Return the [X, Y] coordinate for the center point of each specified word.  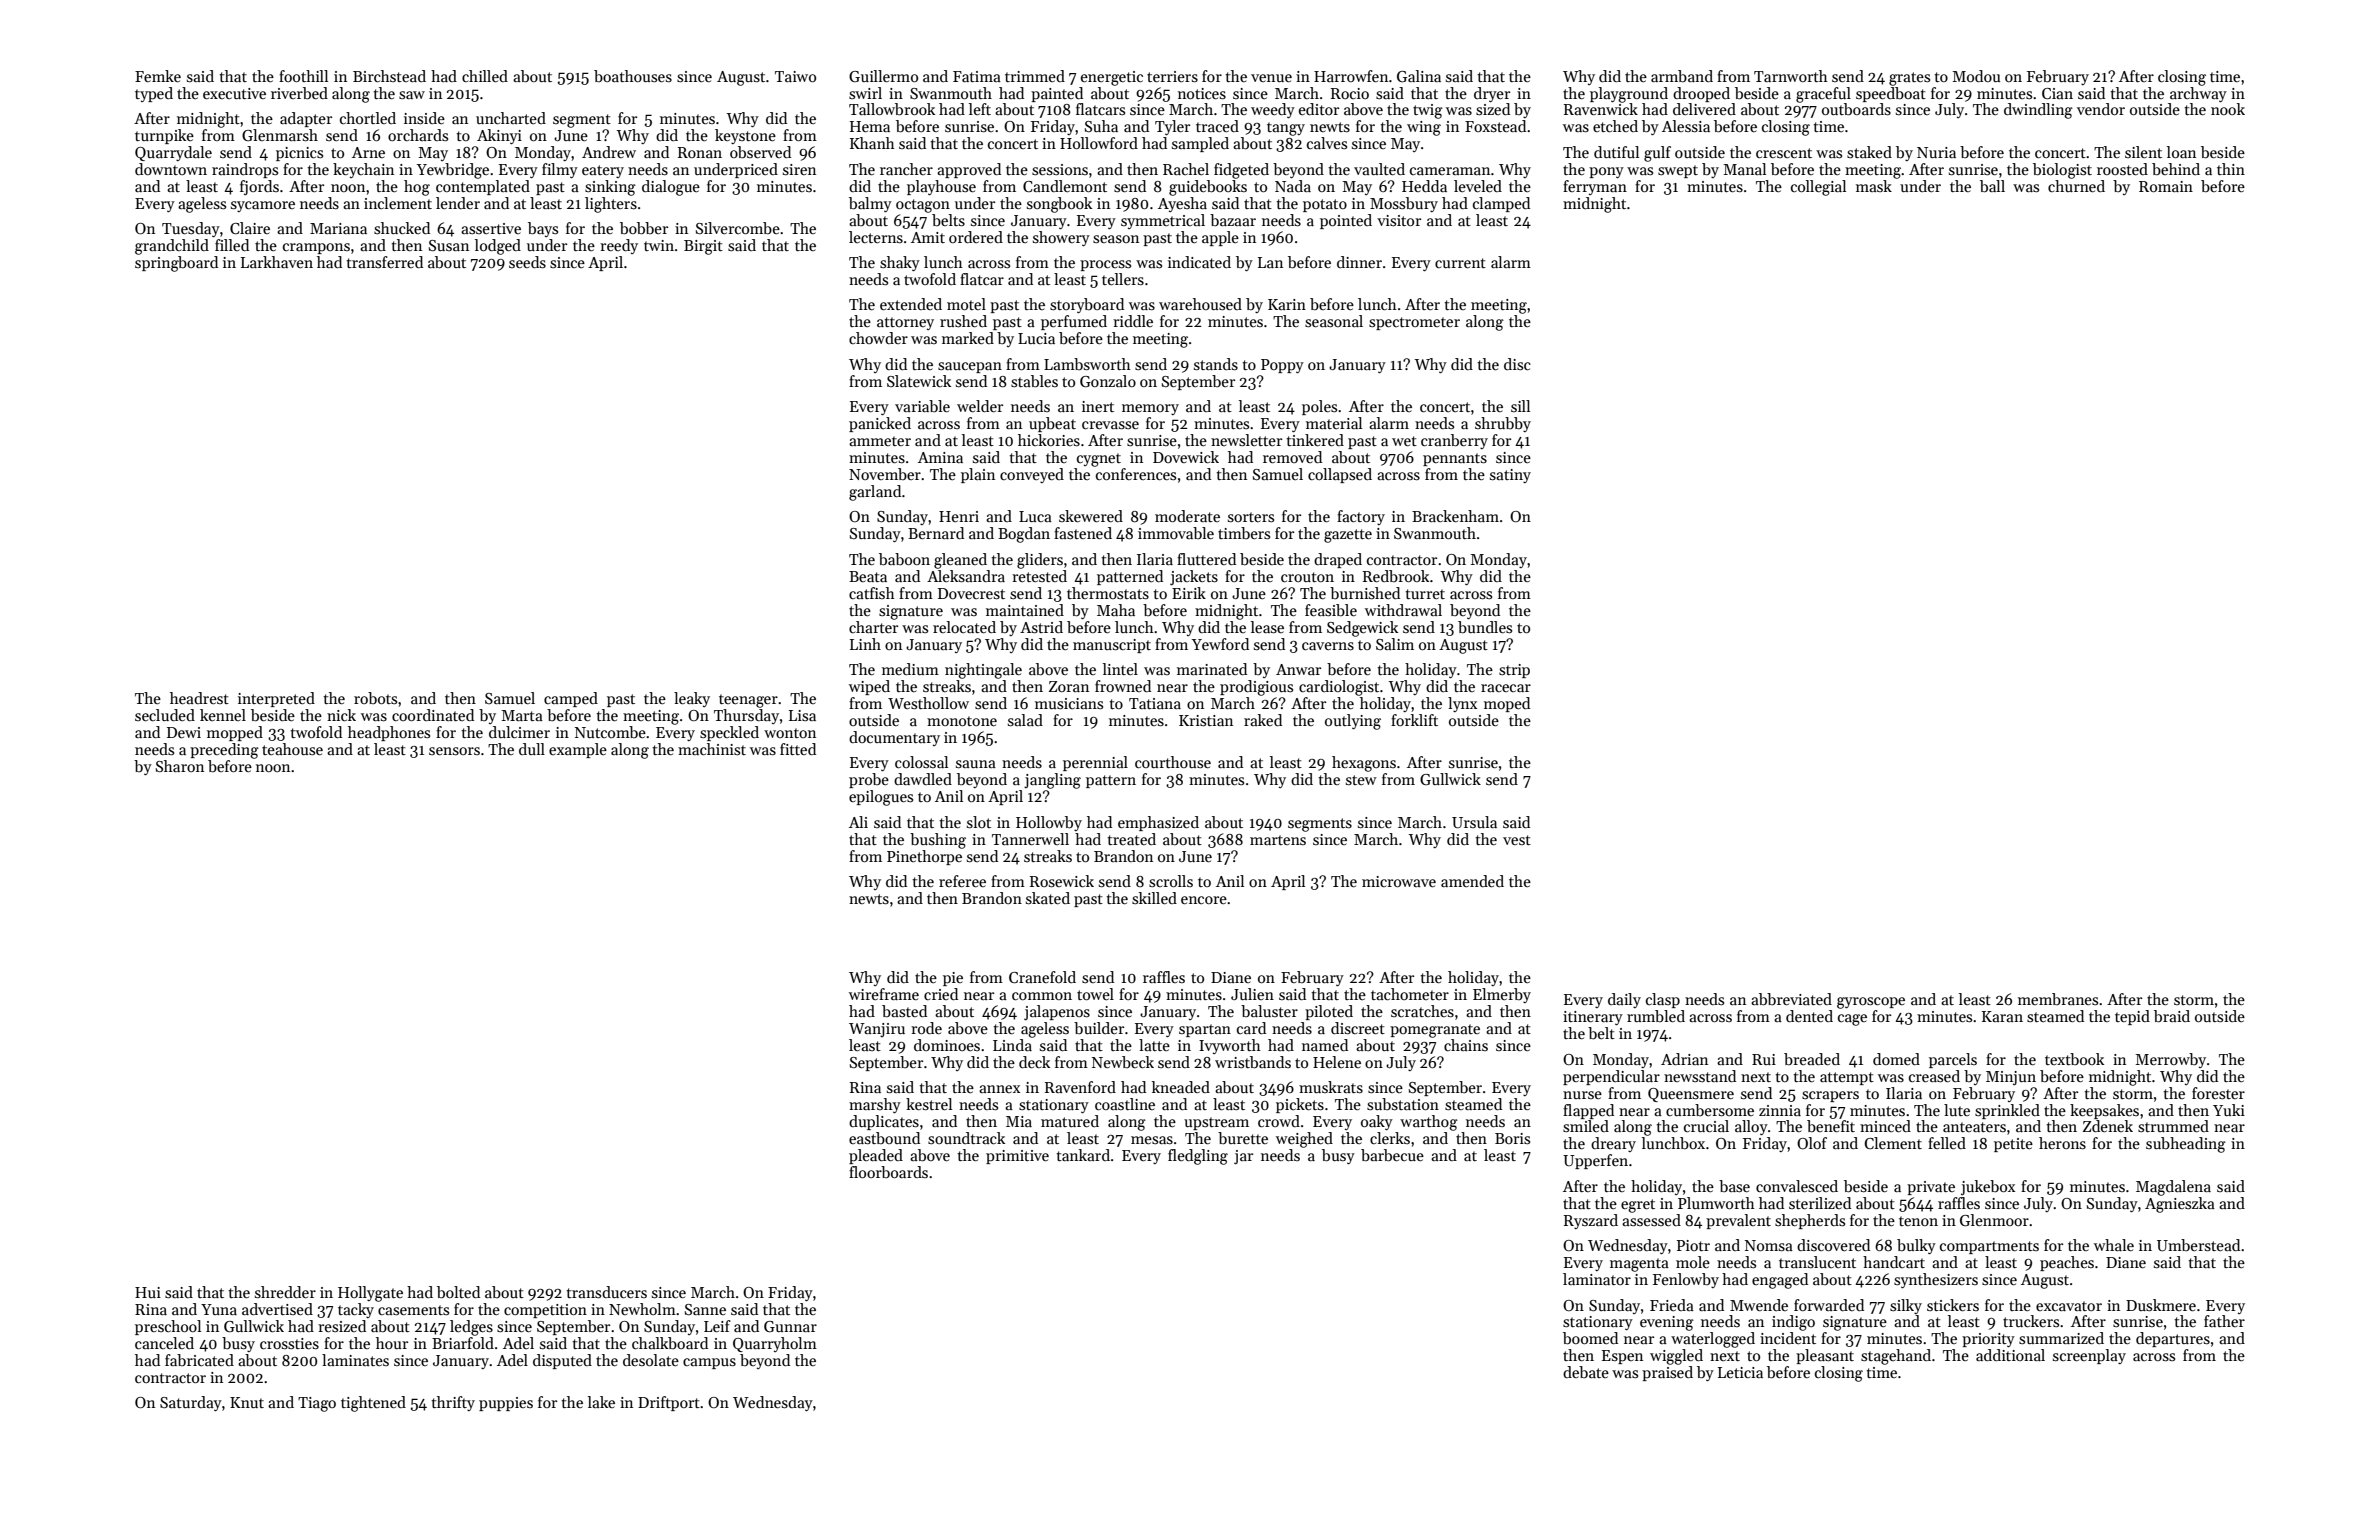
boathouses [633, 76]
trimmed [1035, 76]
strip [1514, 671]
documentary [894, 738]
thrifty [453, 1403]
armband [1682, 76]
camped [571, 699]
